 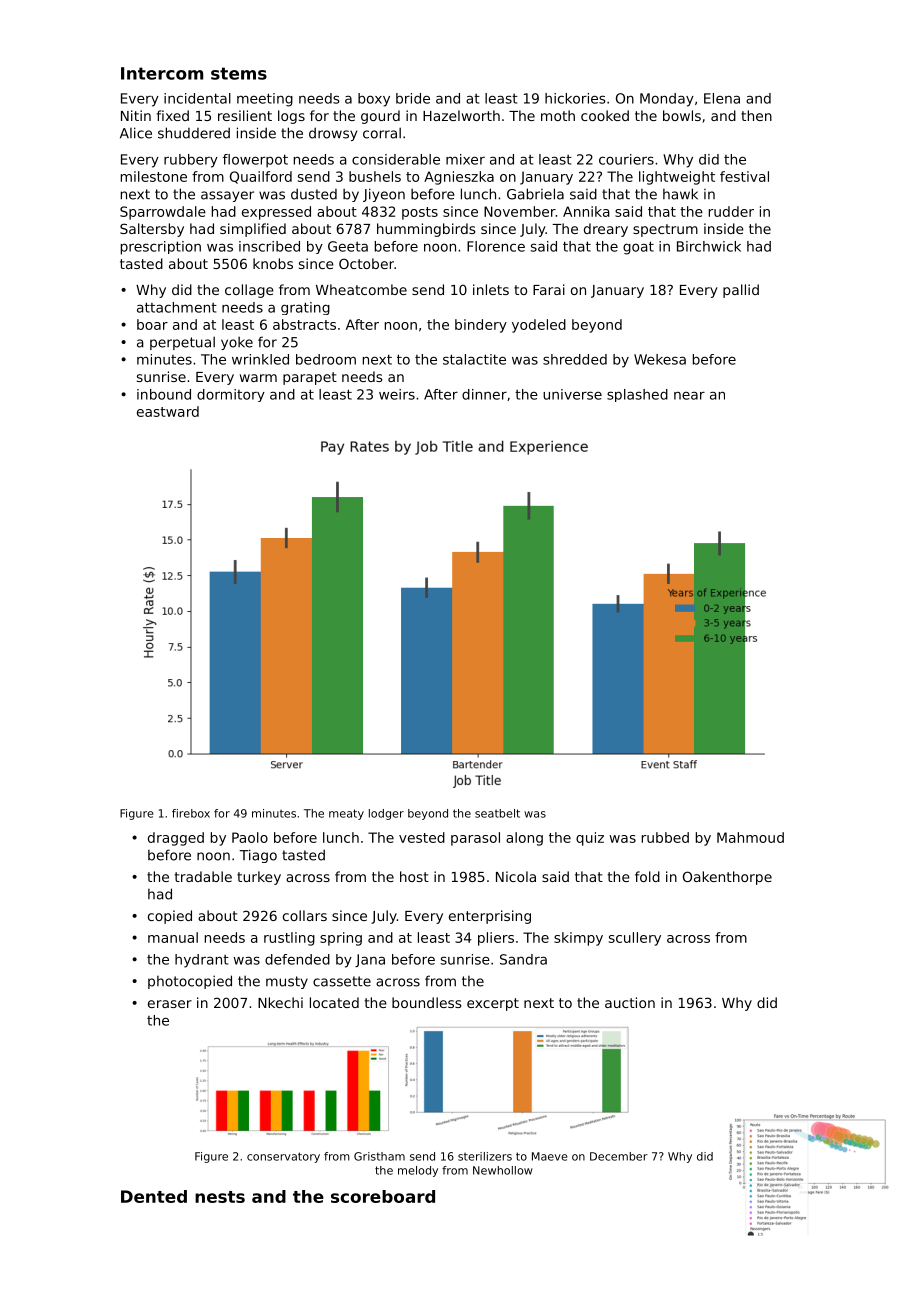 What do you see at coordinates (637, 395) in the screenshot?
I see `splashed` at bounding box center [637, 395].
